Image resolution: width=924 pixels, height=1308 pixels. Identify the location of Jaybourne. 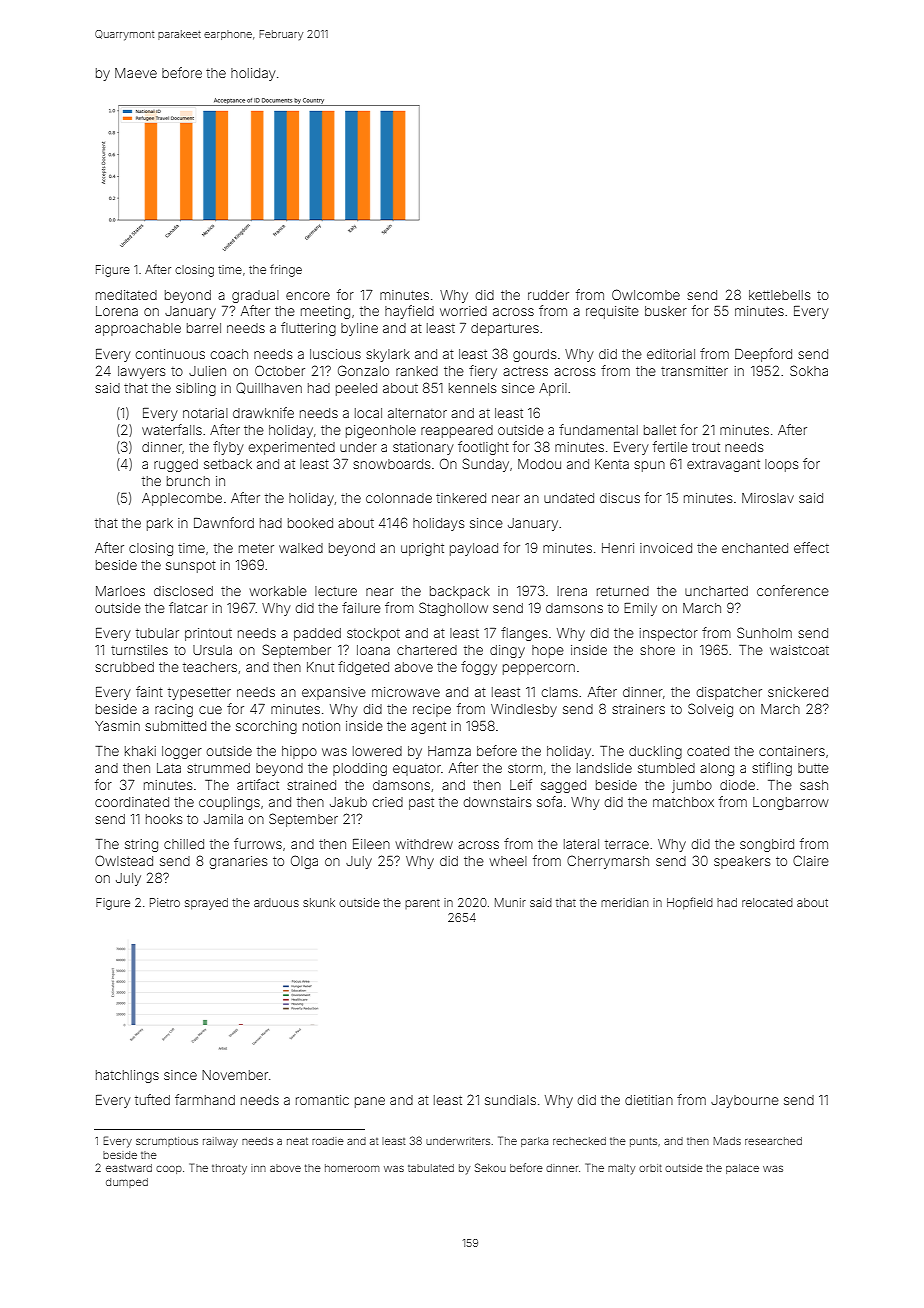
(745, 1101).
